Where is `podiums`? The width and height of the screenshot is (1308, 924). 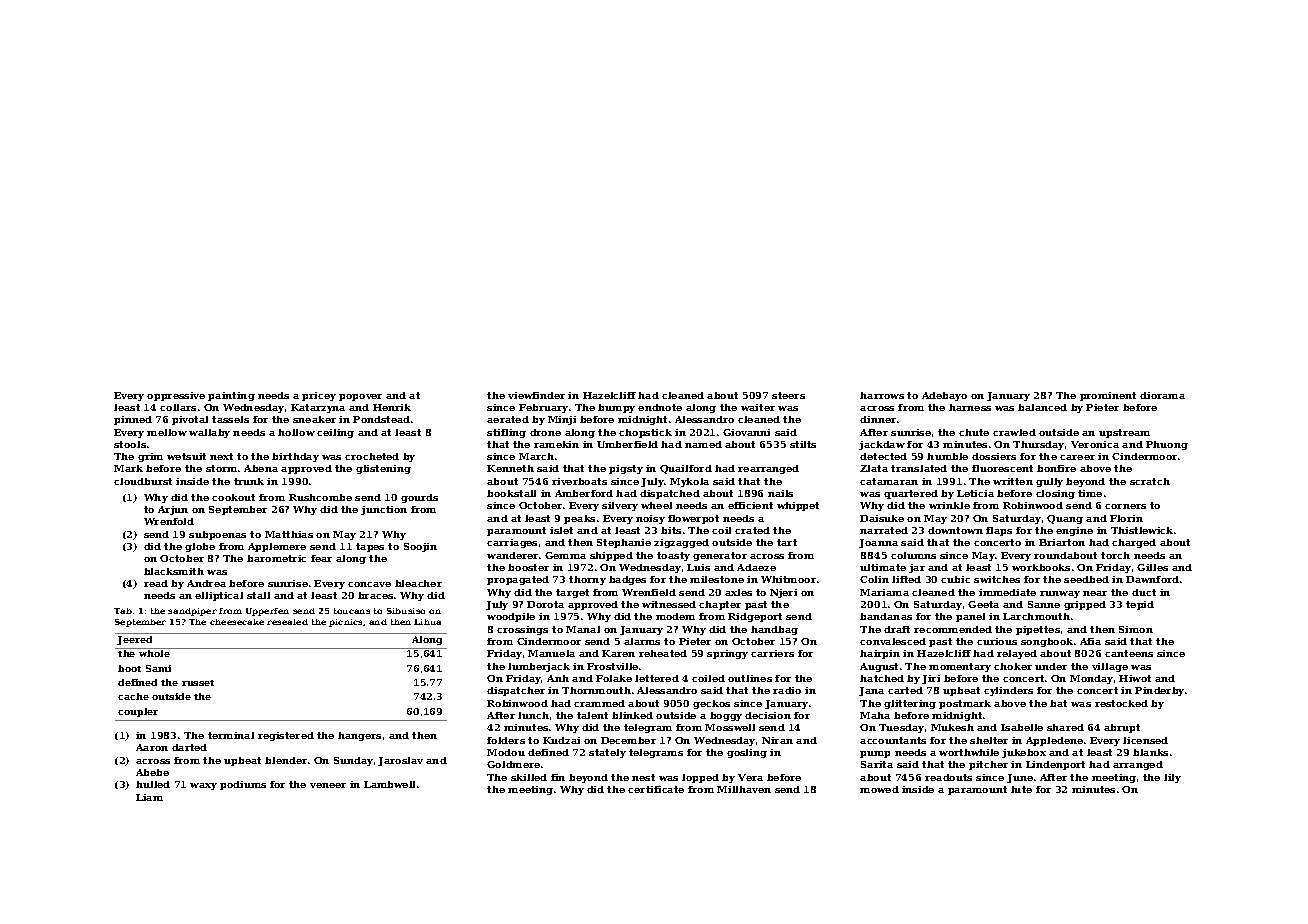 podiums is located at coordinates (243, 785).
